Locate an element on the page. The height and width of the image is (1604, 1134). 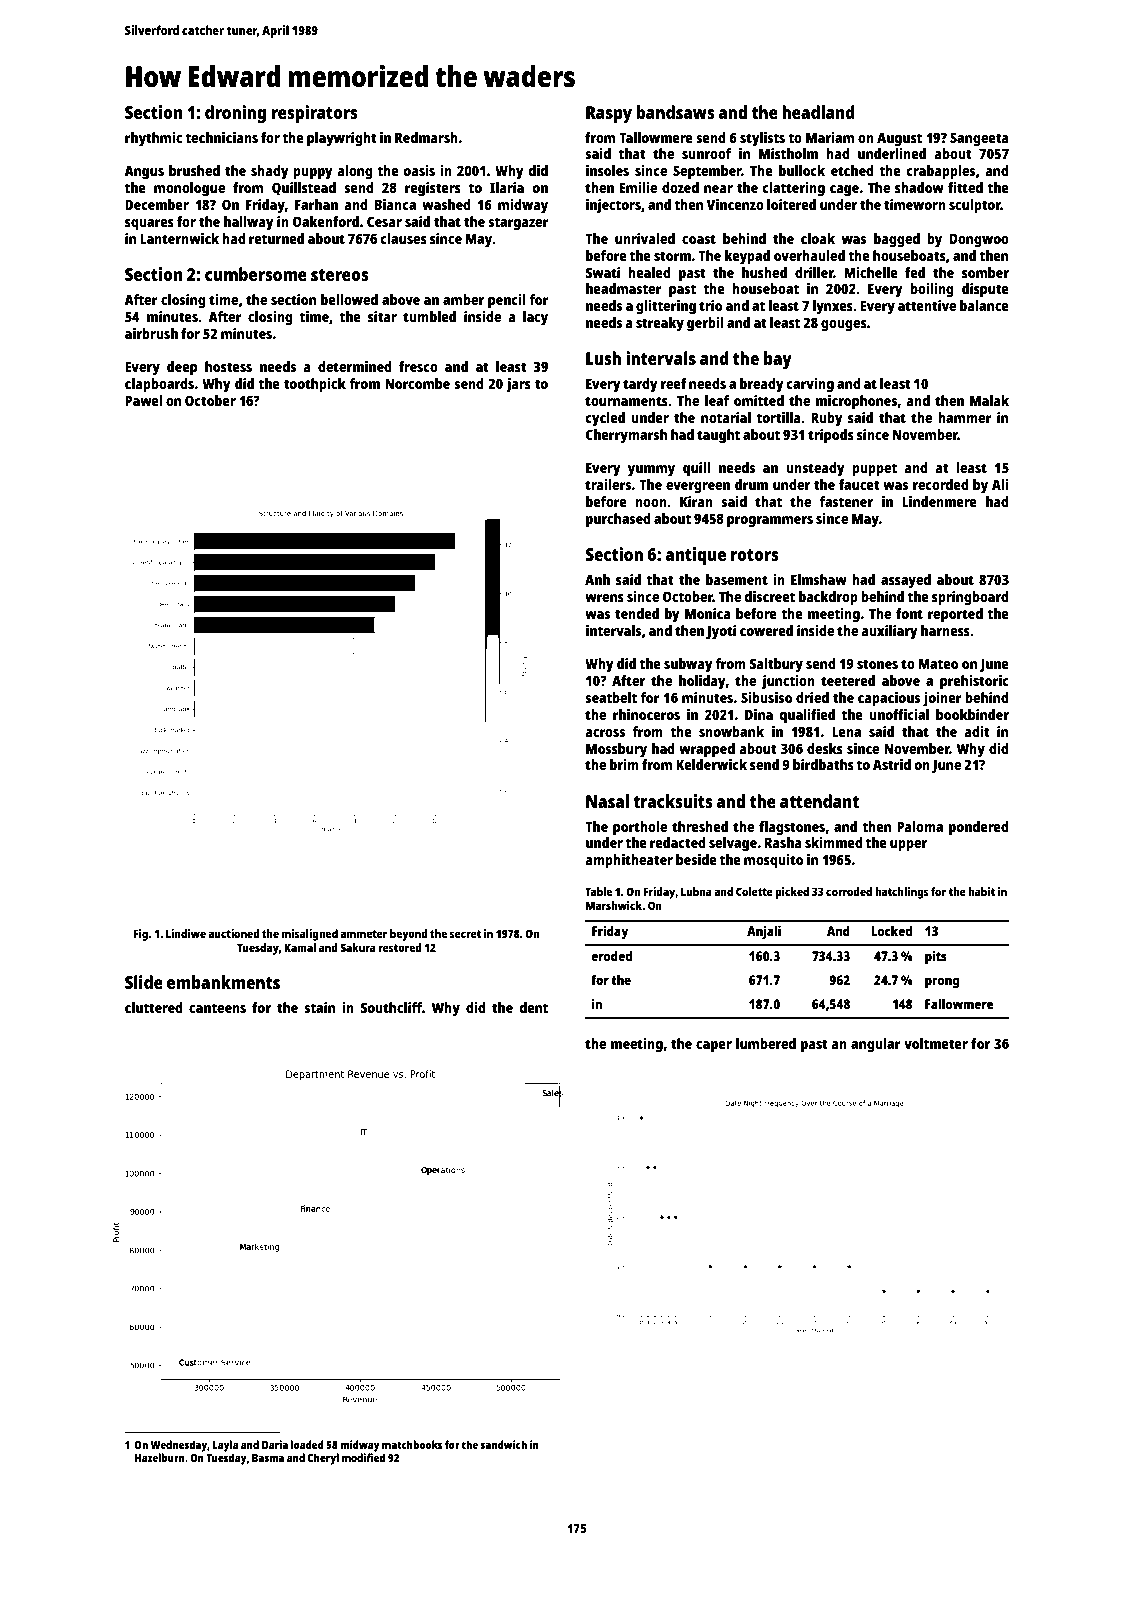
jars is located at coordinates (518, 385).
